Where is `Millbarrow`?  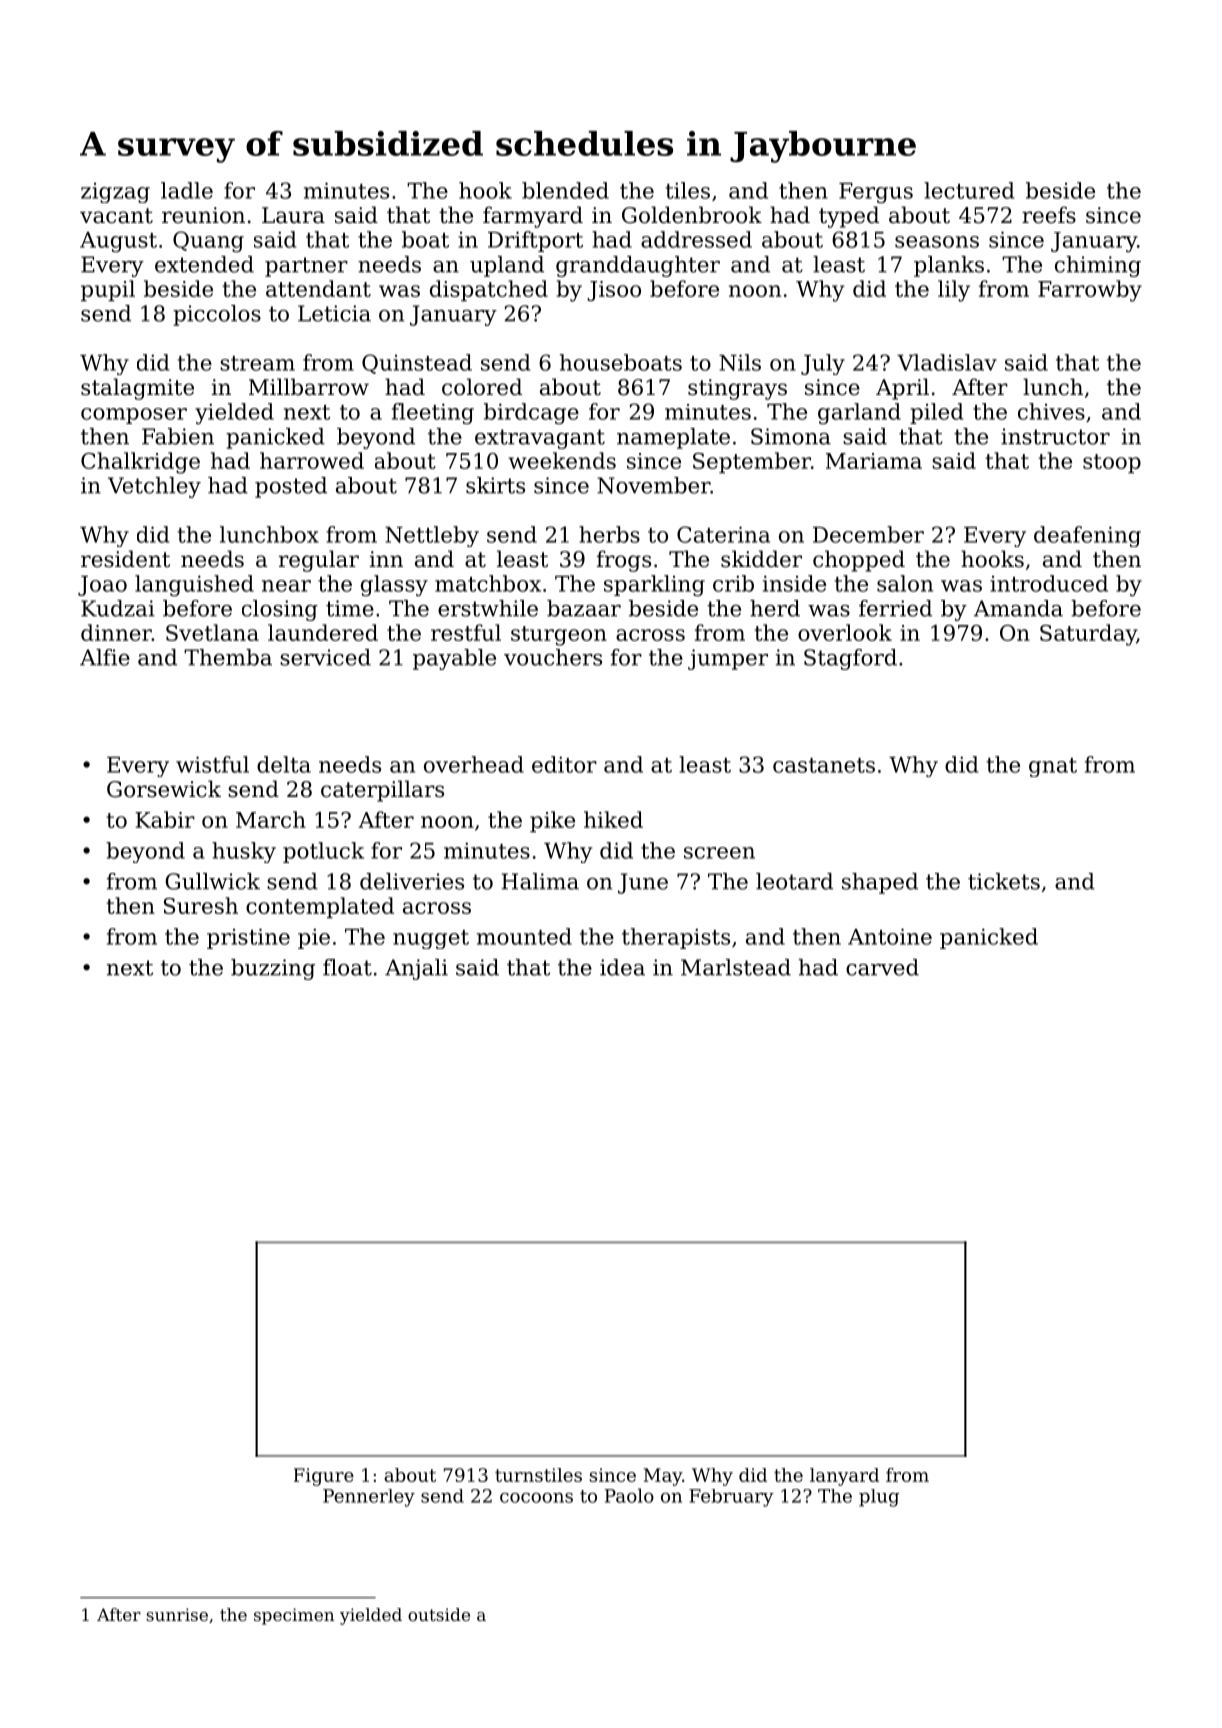 Millbarrow is located at coordinates (309, 387).
